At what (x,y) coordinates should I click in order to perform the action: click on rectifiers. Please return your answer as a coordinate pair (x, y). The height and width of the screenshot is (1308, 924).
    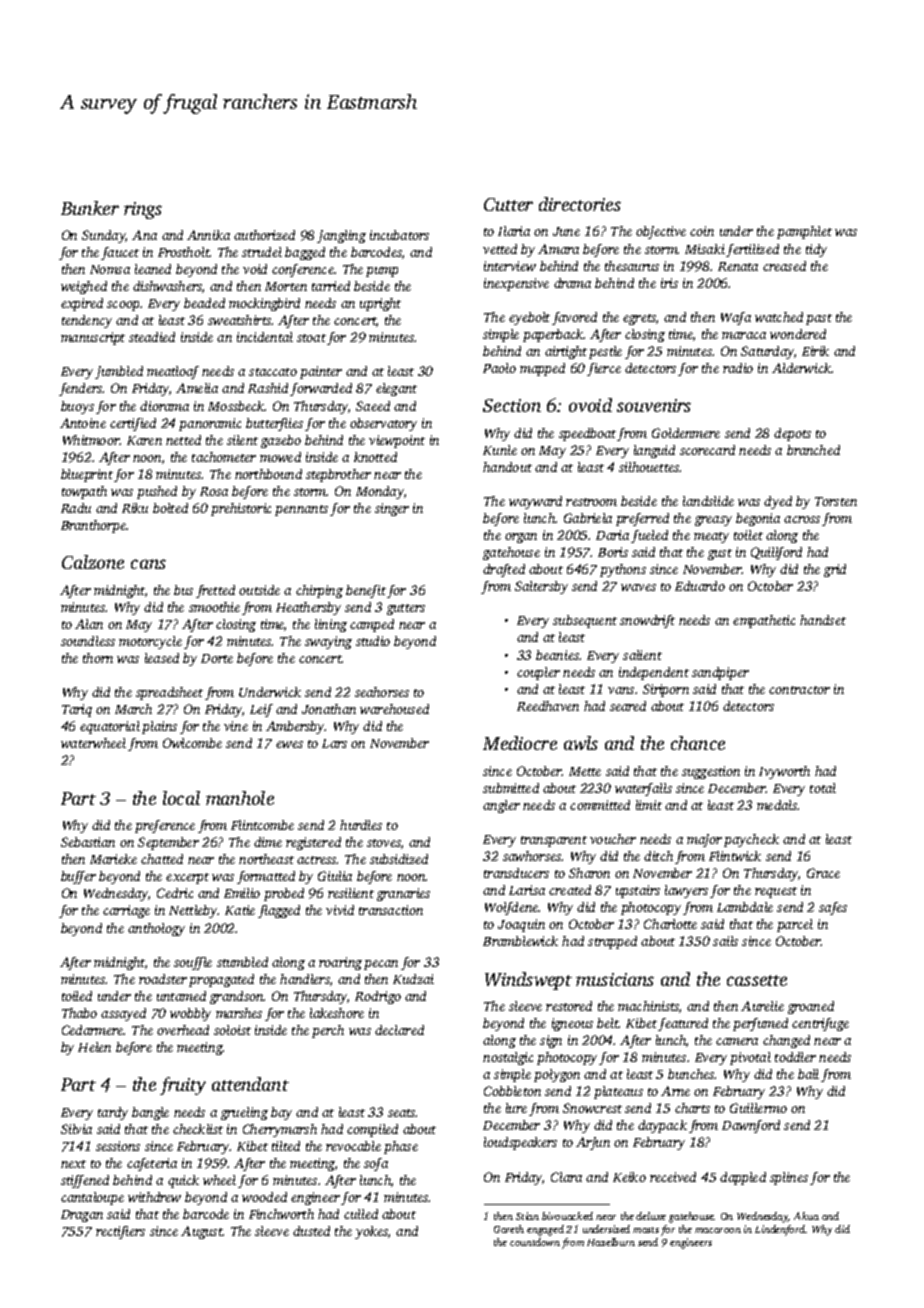
    Looking at the image, I should click on (120, 1232).
